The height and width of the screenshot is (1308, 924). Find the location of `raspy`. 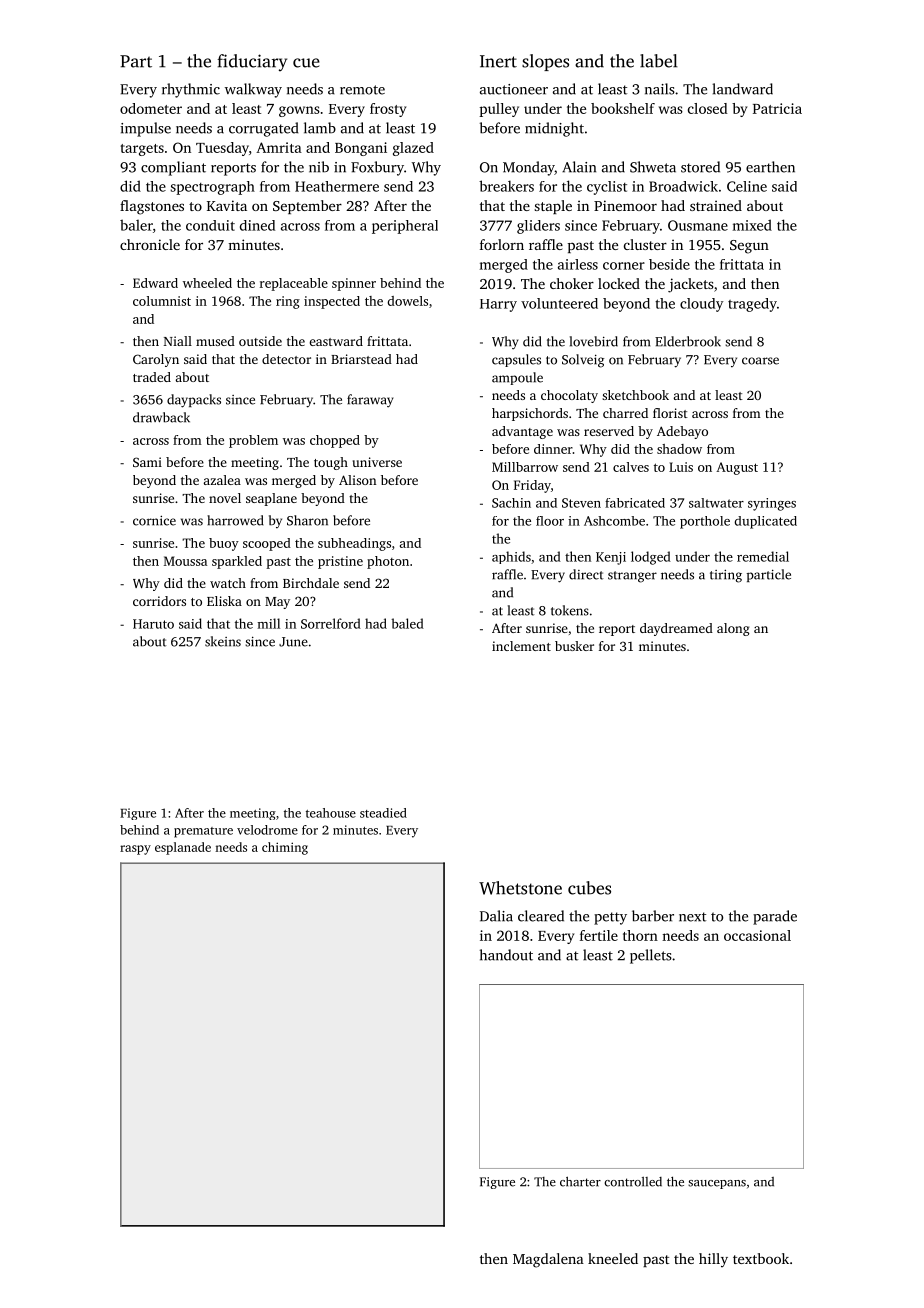

raspy is located at coordinates (135, 850).
